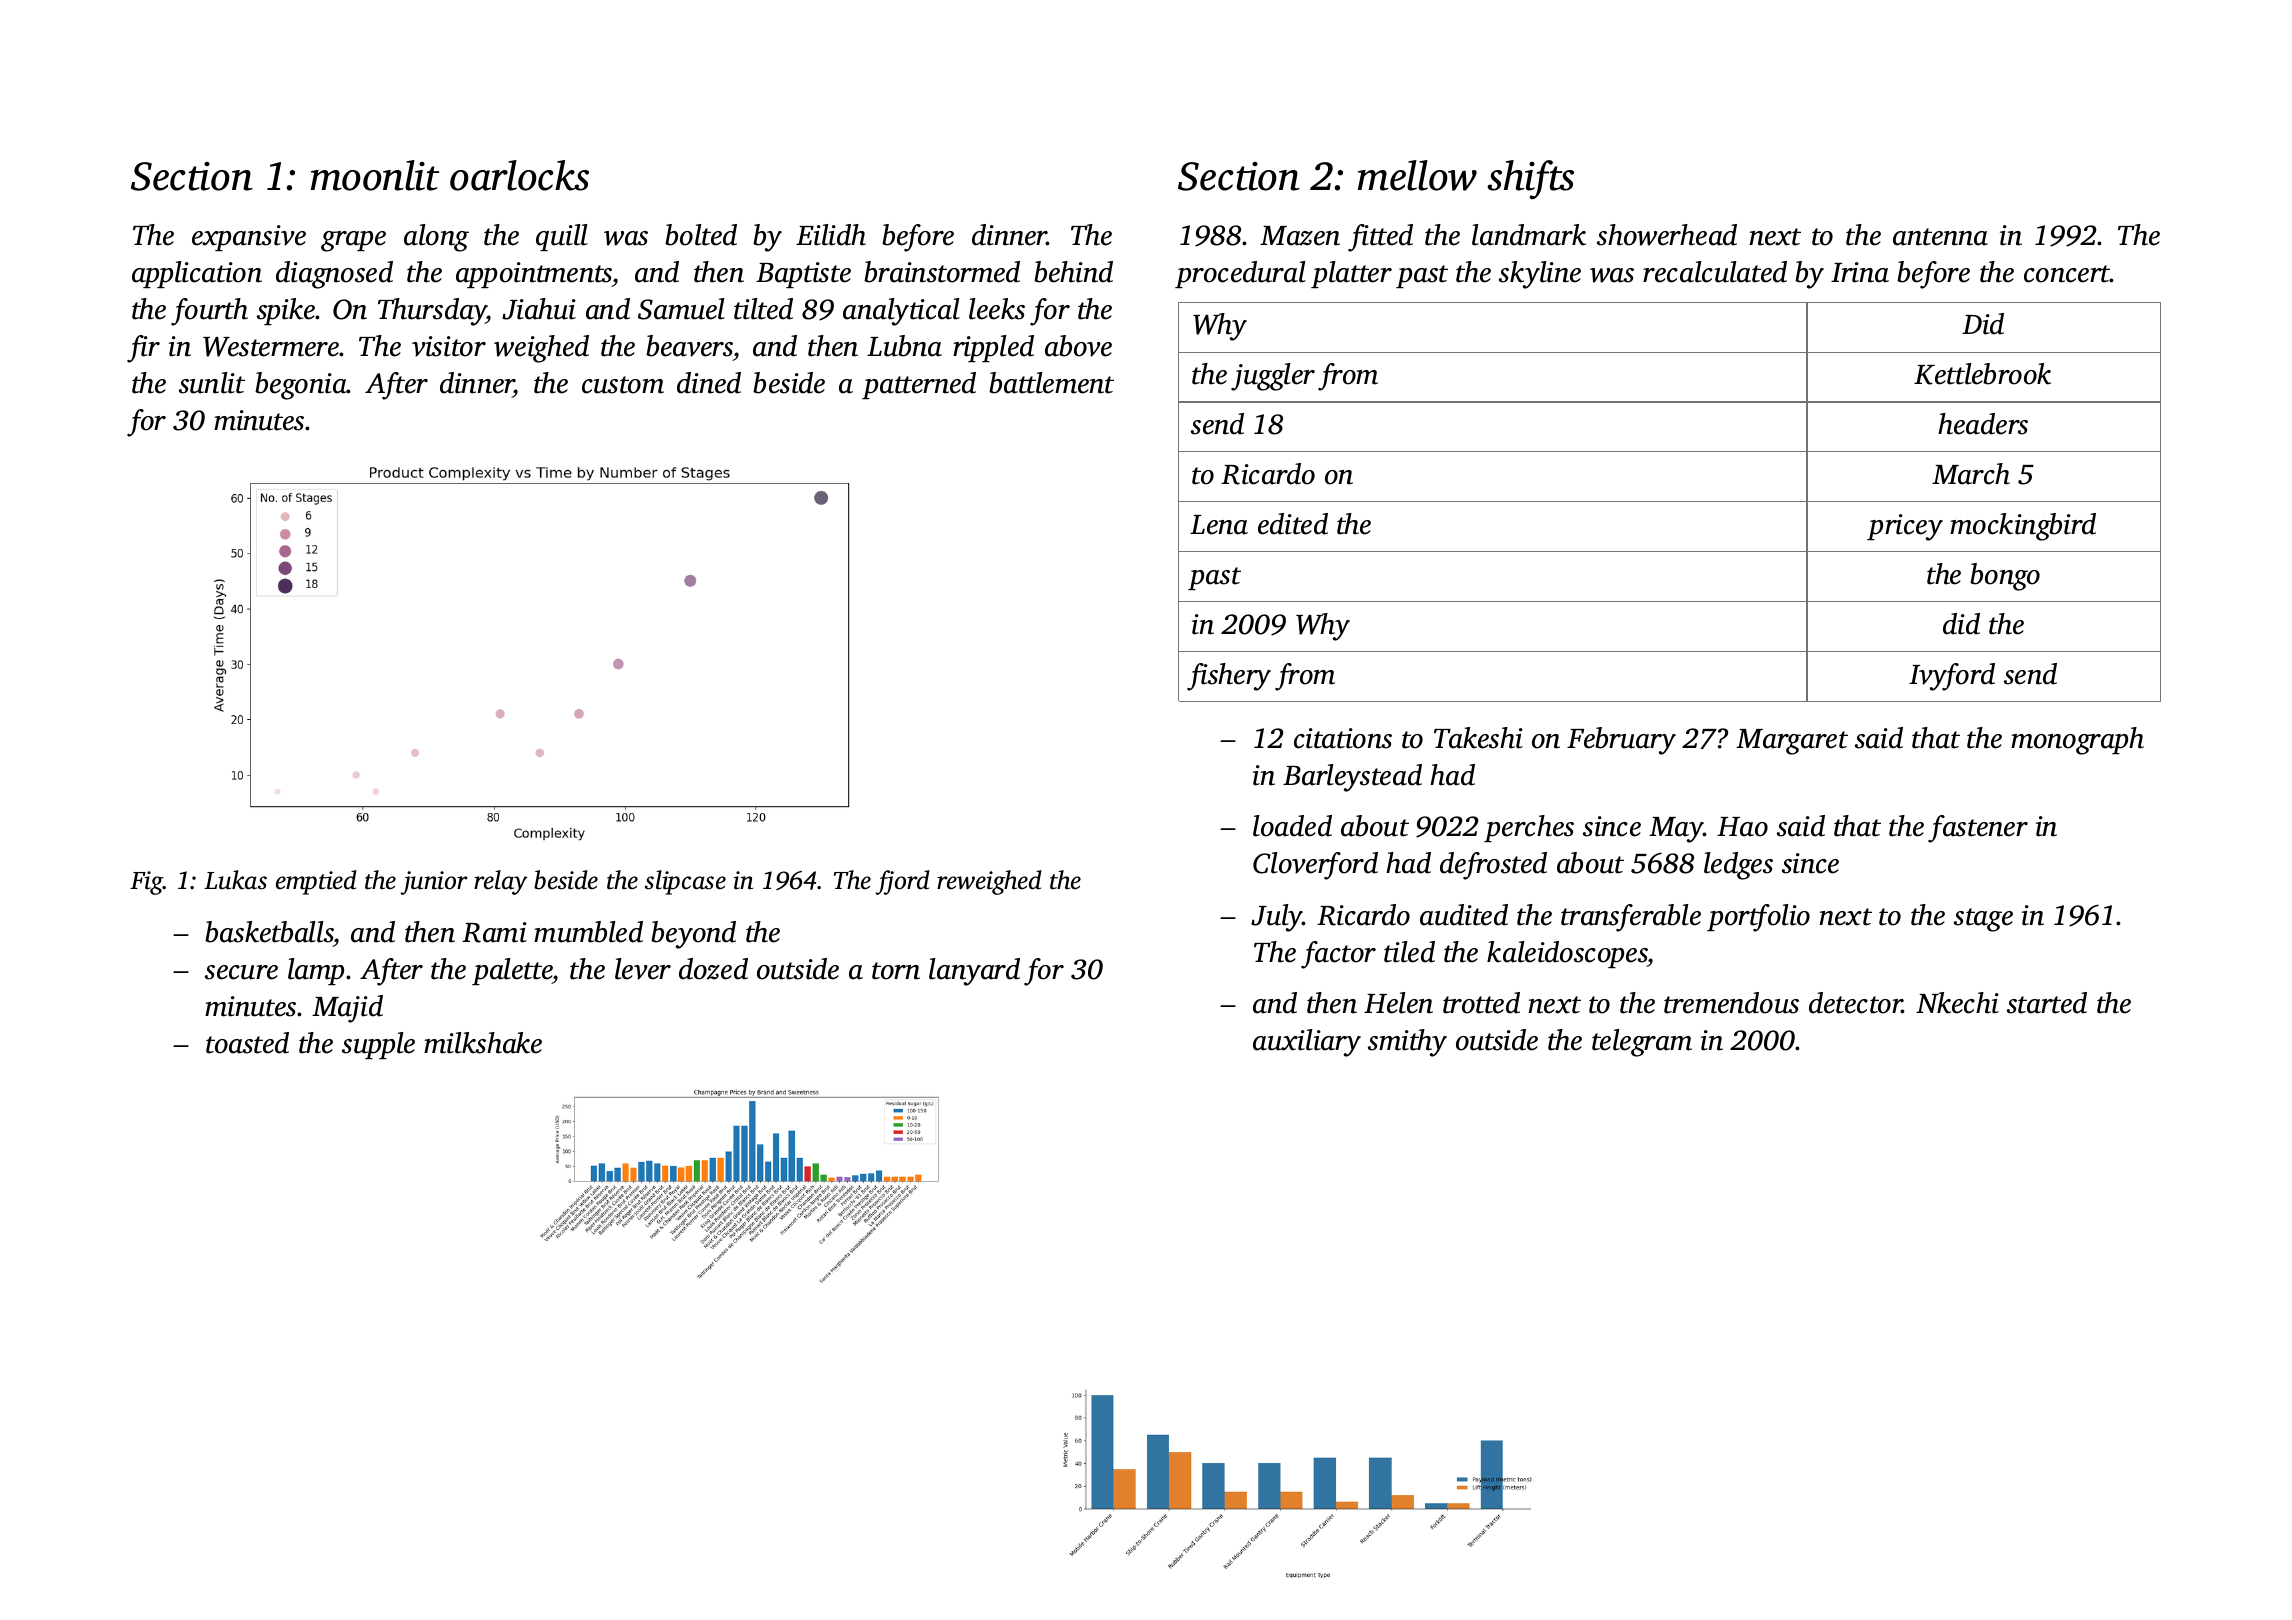 This screenshot has height=1620, width=2292. I want to click on platter, so click(1351, 274).
